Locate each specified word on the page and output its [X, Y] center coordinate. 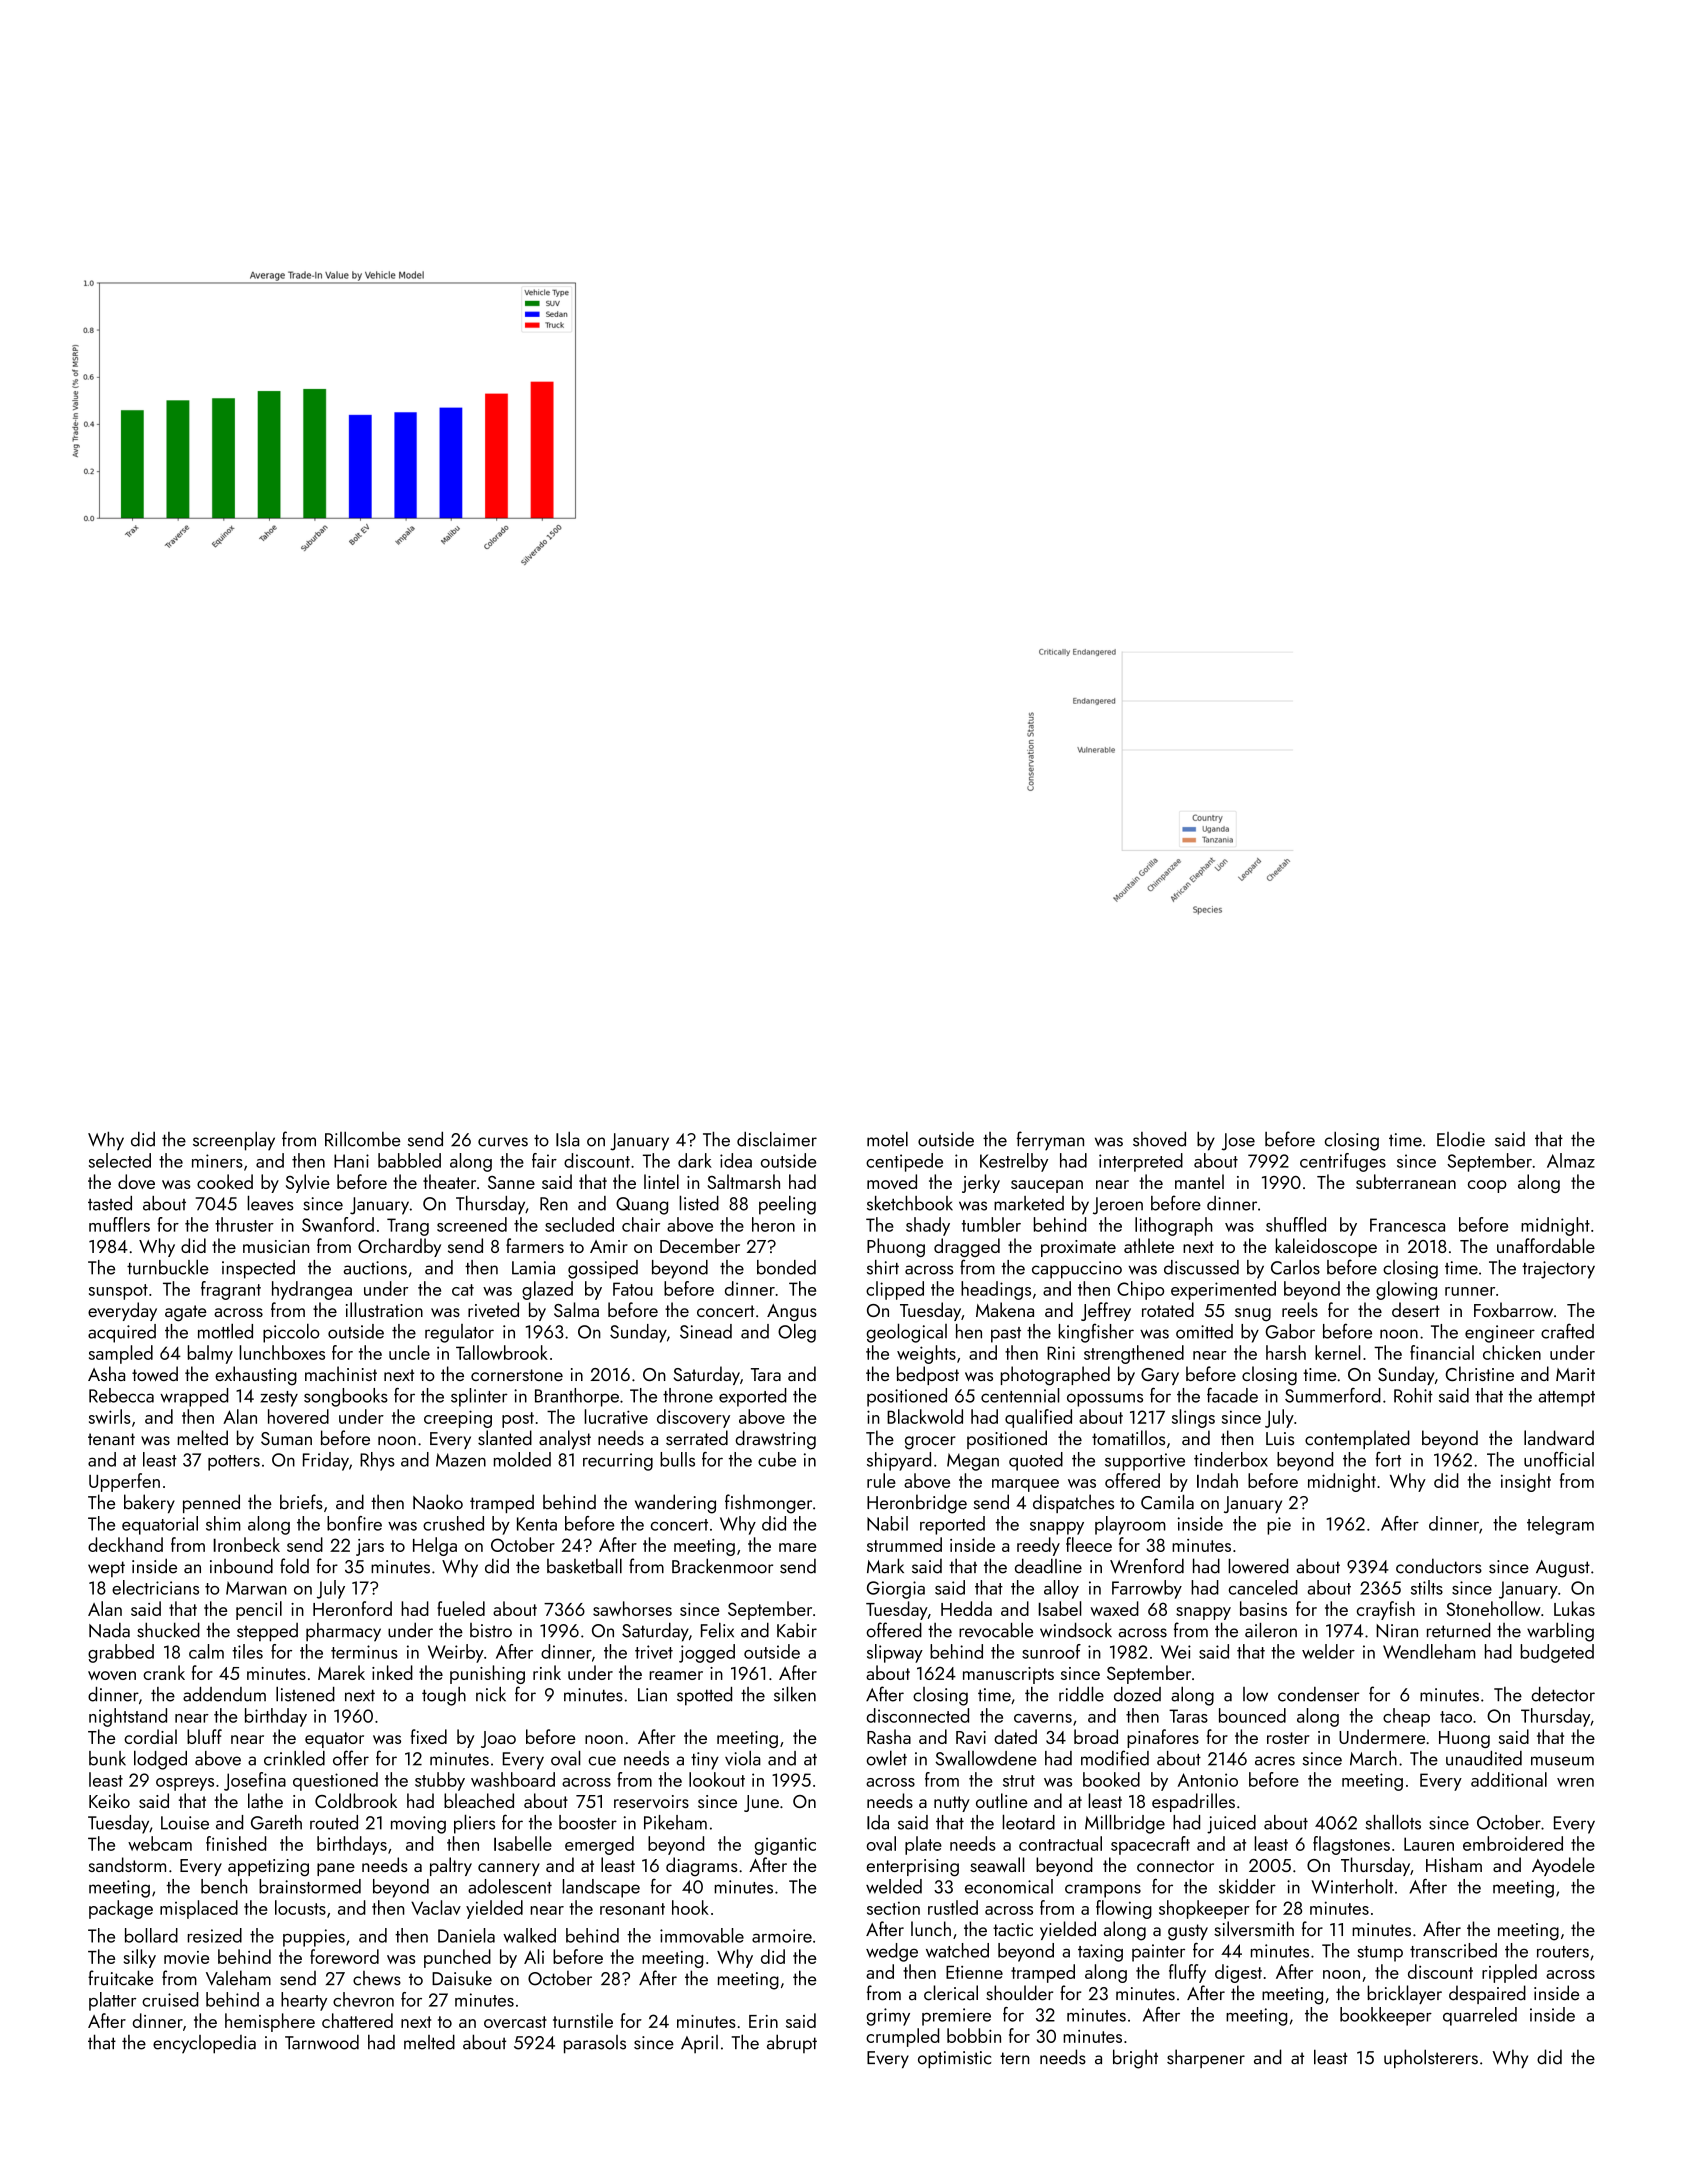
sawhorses [632, 1608]
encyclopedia [204, 2044]
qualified [1038, 1418]
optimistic [954, 2059]
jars [370, 1547]
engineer [1500, 1334]
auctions [375, 1268]
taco [1456, 1717]
